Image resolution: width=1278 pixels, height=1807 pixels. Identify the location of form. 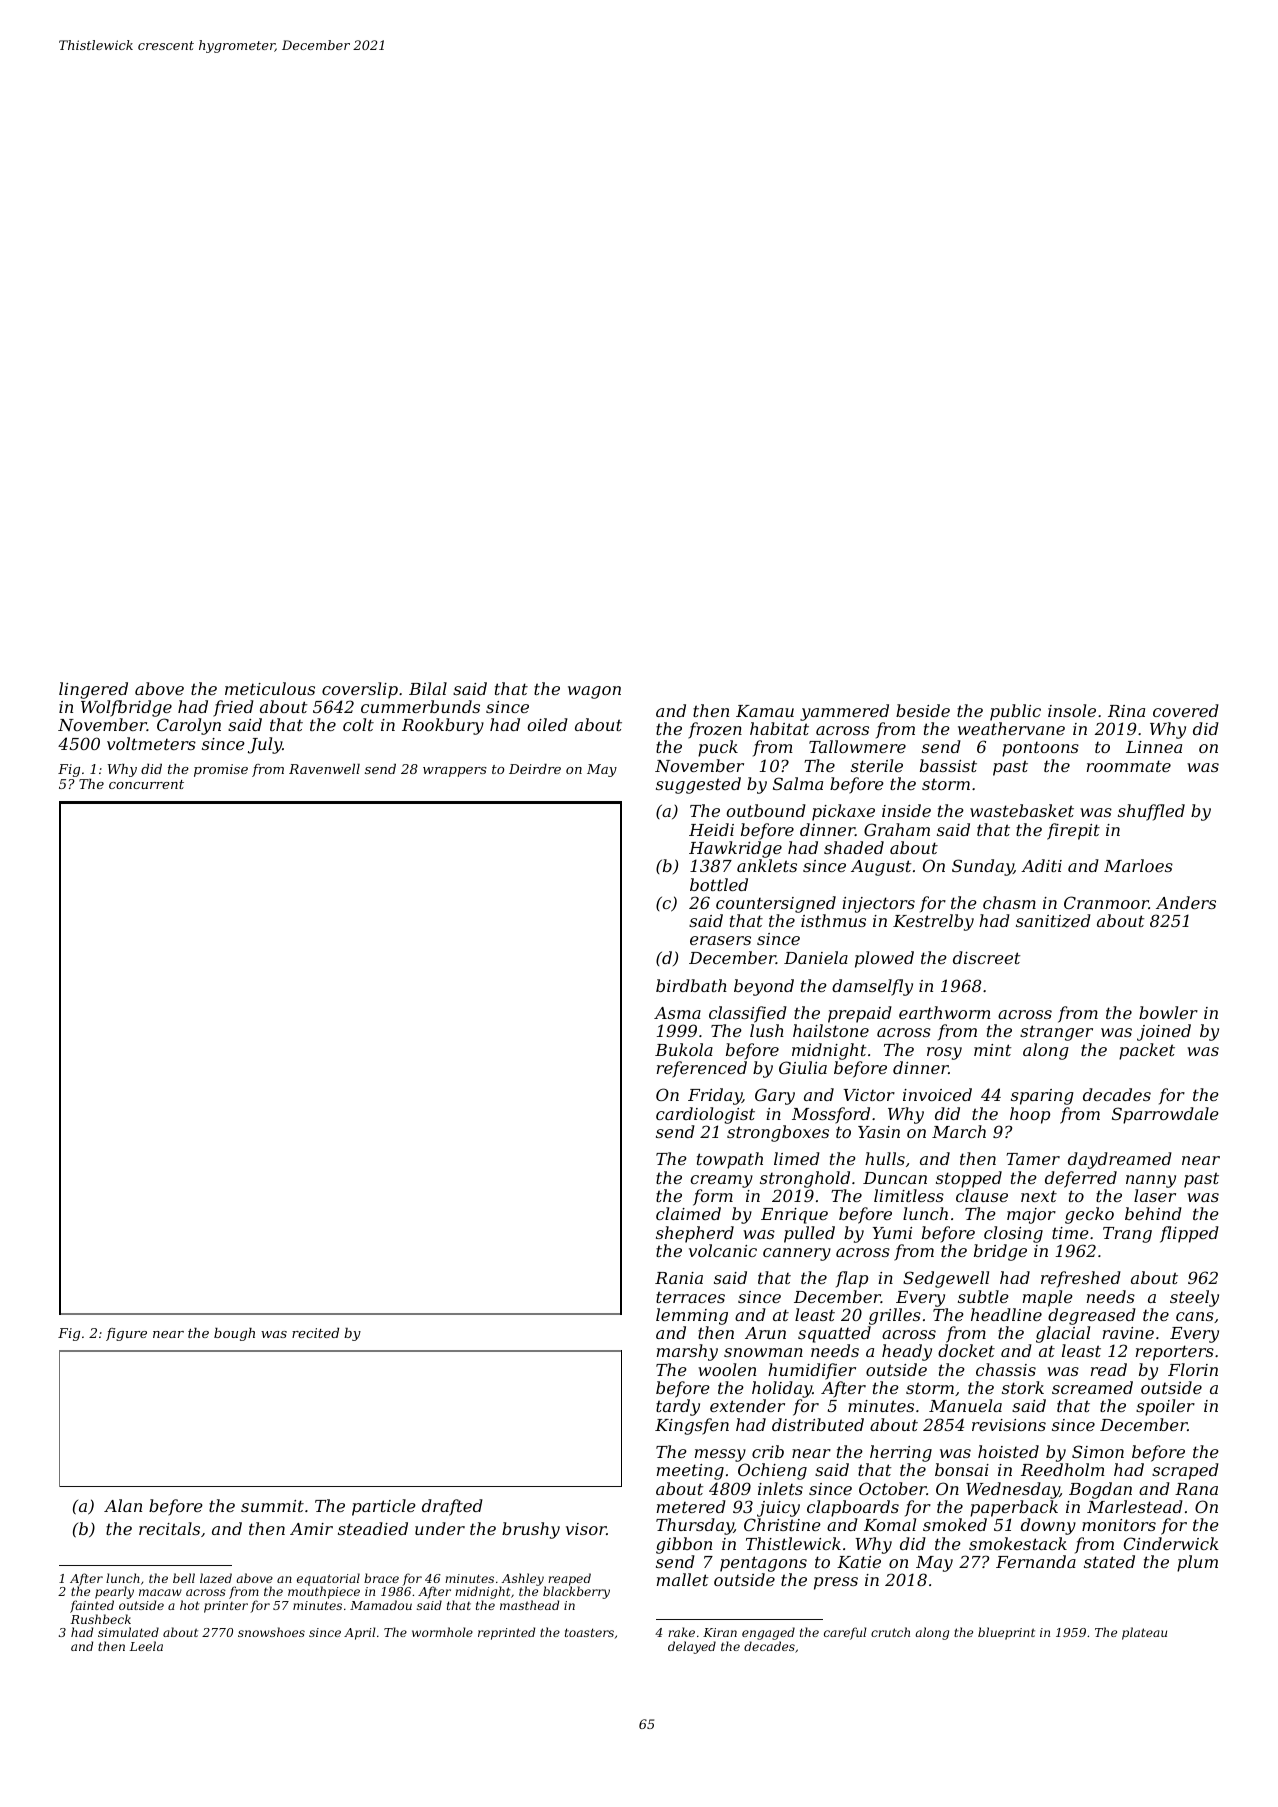
(713, 1197).
